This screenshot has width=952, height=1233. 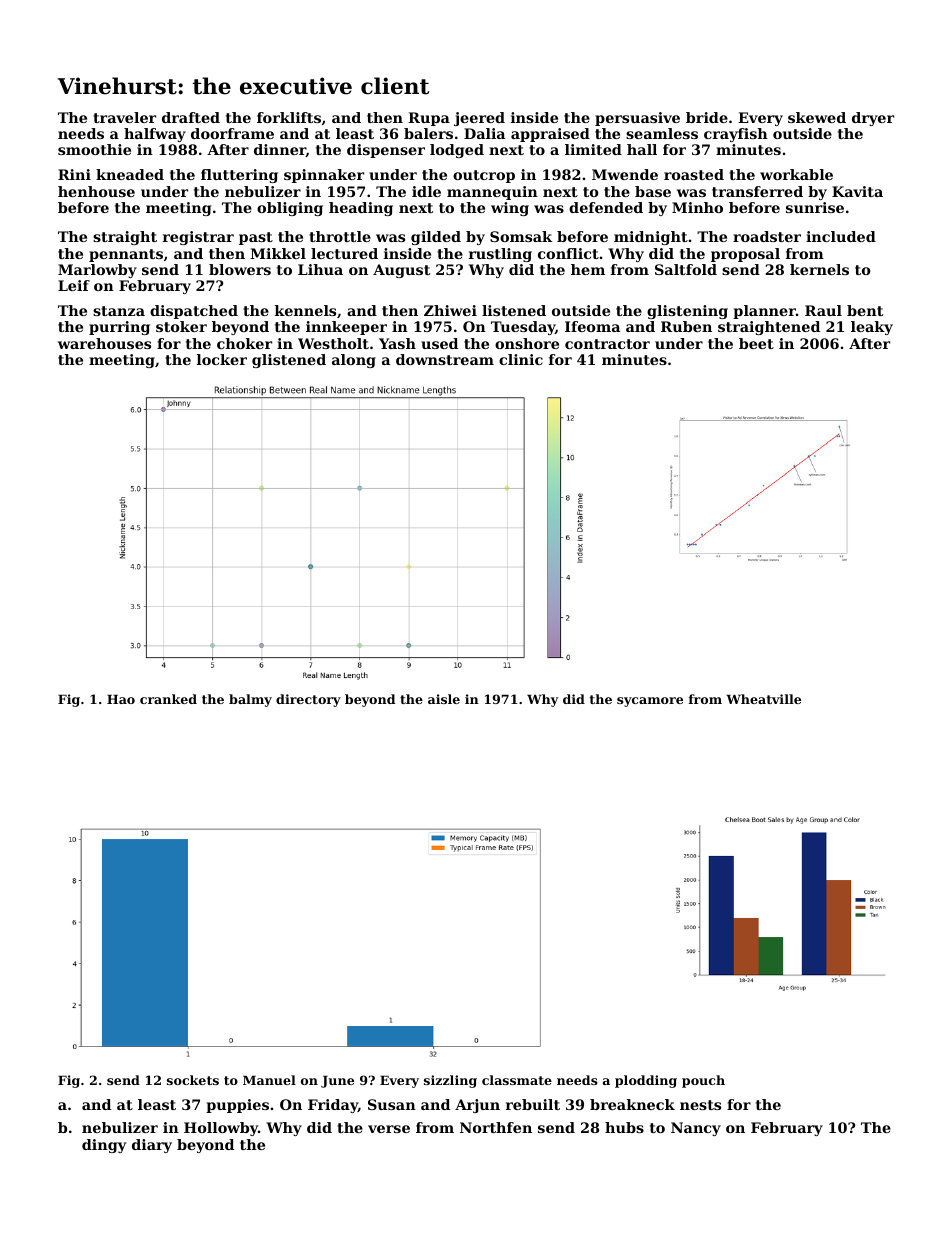 I want to click on traveler, so click(x=124, y=117).
